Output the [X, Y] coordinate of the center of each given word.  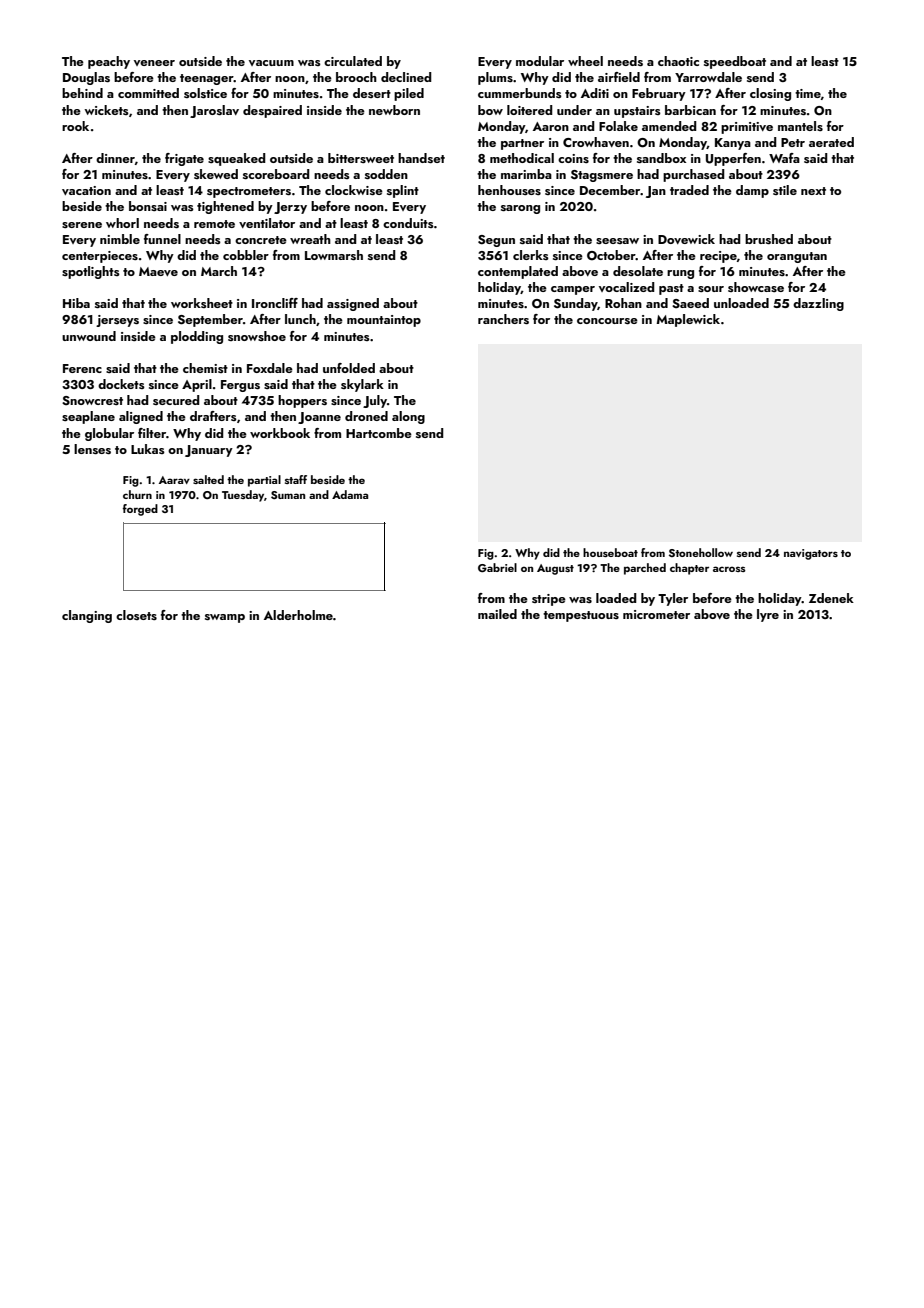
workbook [280, 433]
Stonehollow [701, 552]
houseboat [610, 552]
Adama [350, 494]
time [808, 93]
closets [136, 615]
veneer [154, 63]
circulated [353, 61]
